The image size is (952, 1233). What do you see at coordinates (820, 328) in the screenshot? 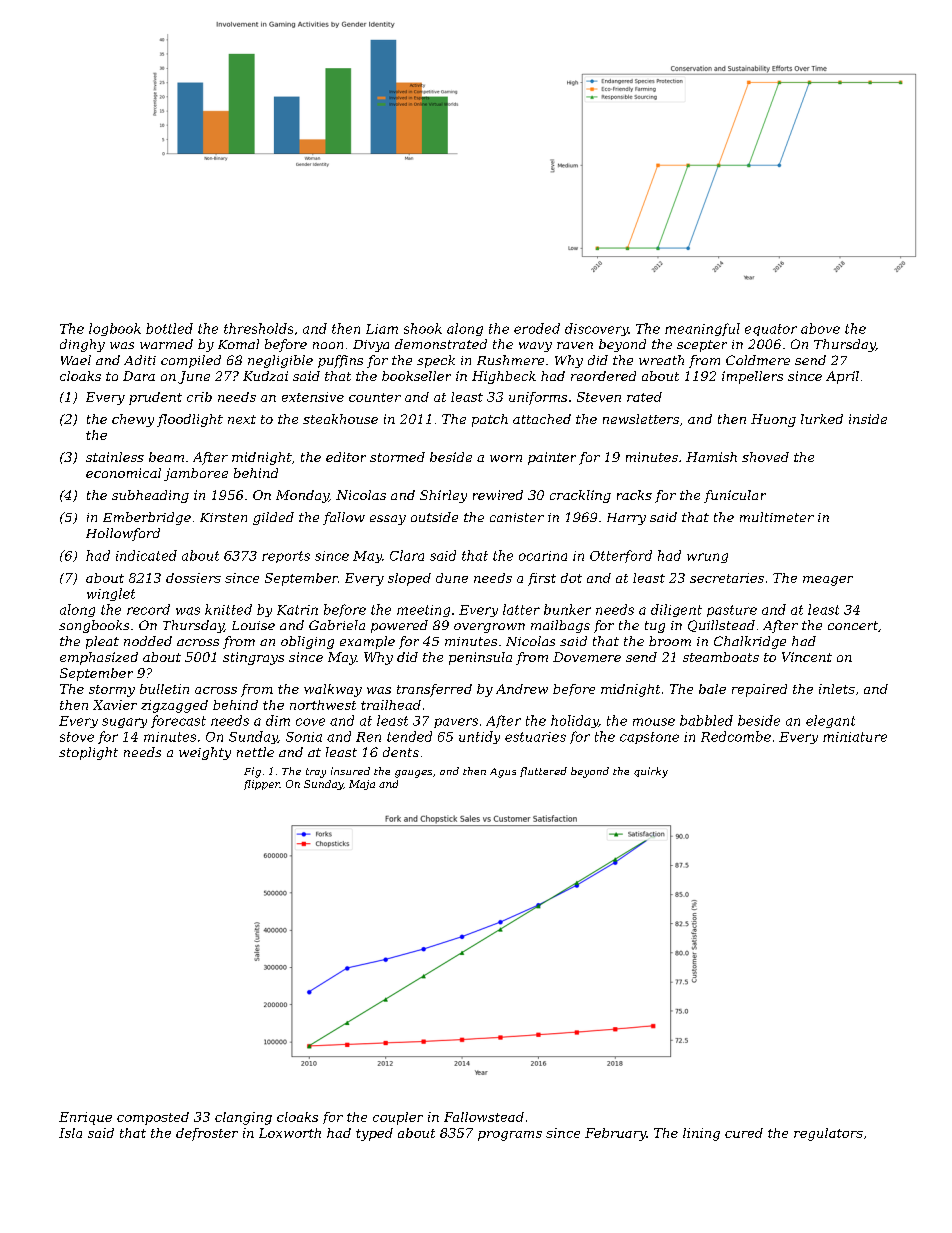
I see `above` at bounding box center [820, 328].
